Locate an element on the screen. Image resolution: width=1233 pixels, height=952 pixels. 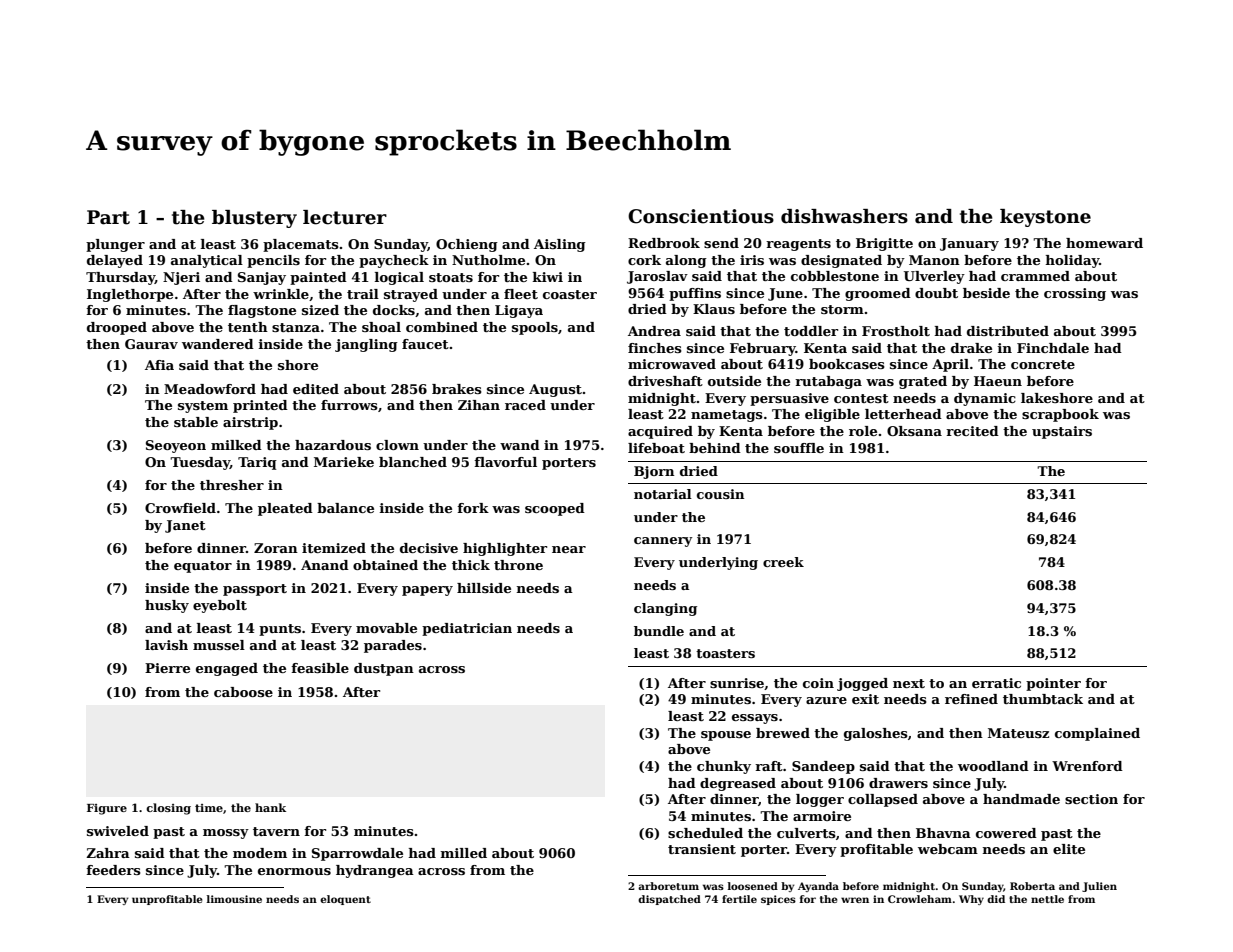
refined is located at coordinates (971, 699).
